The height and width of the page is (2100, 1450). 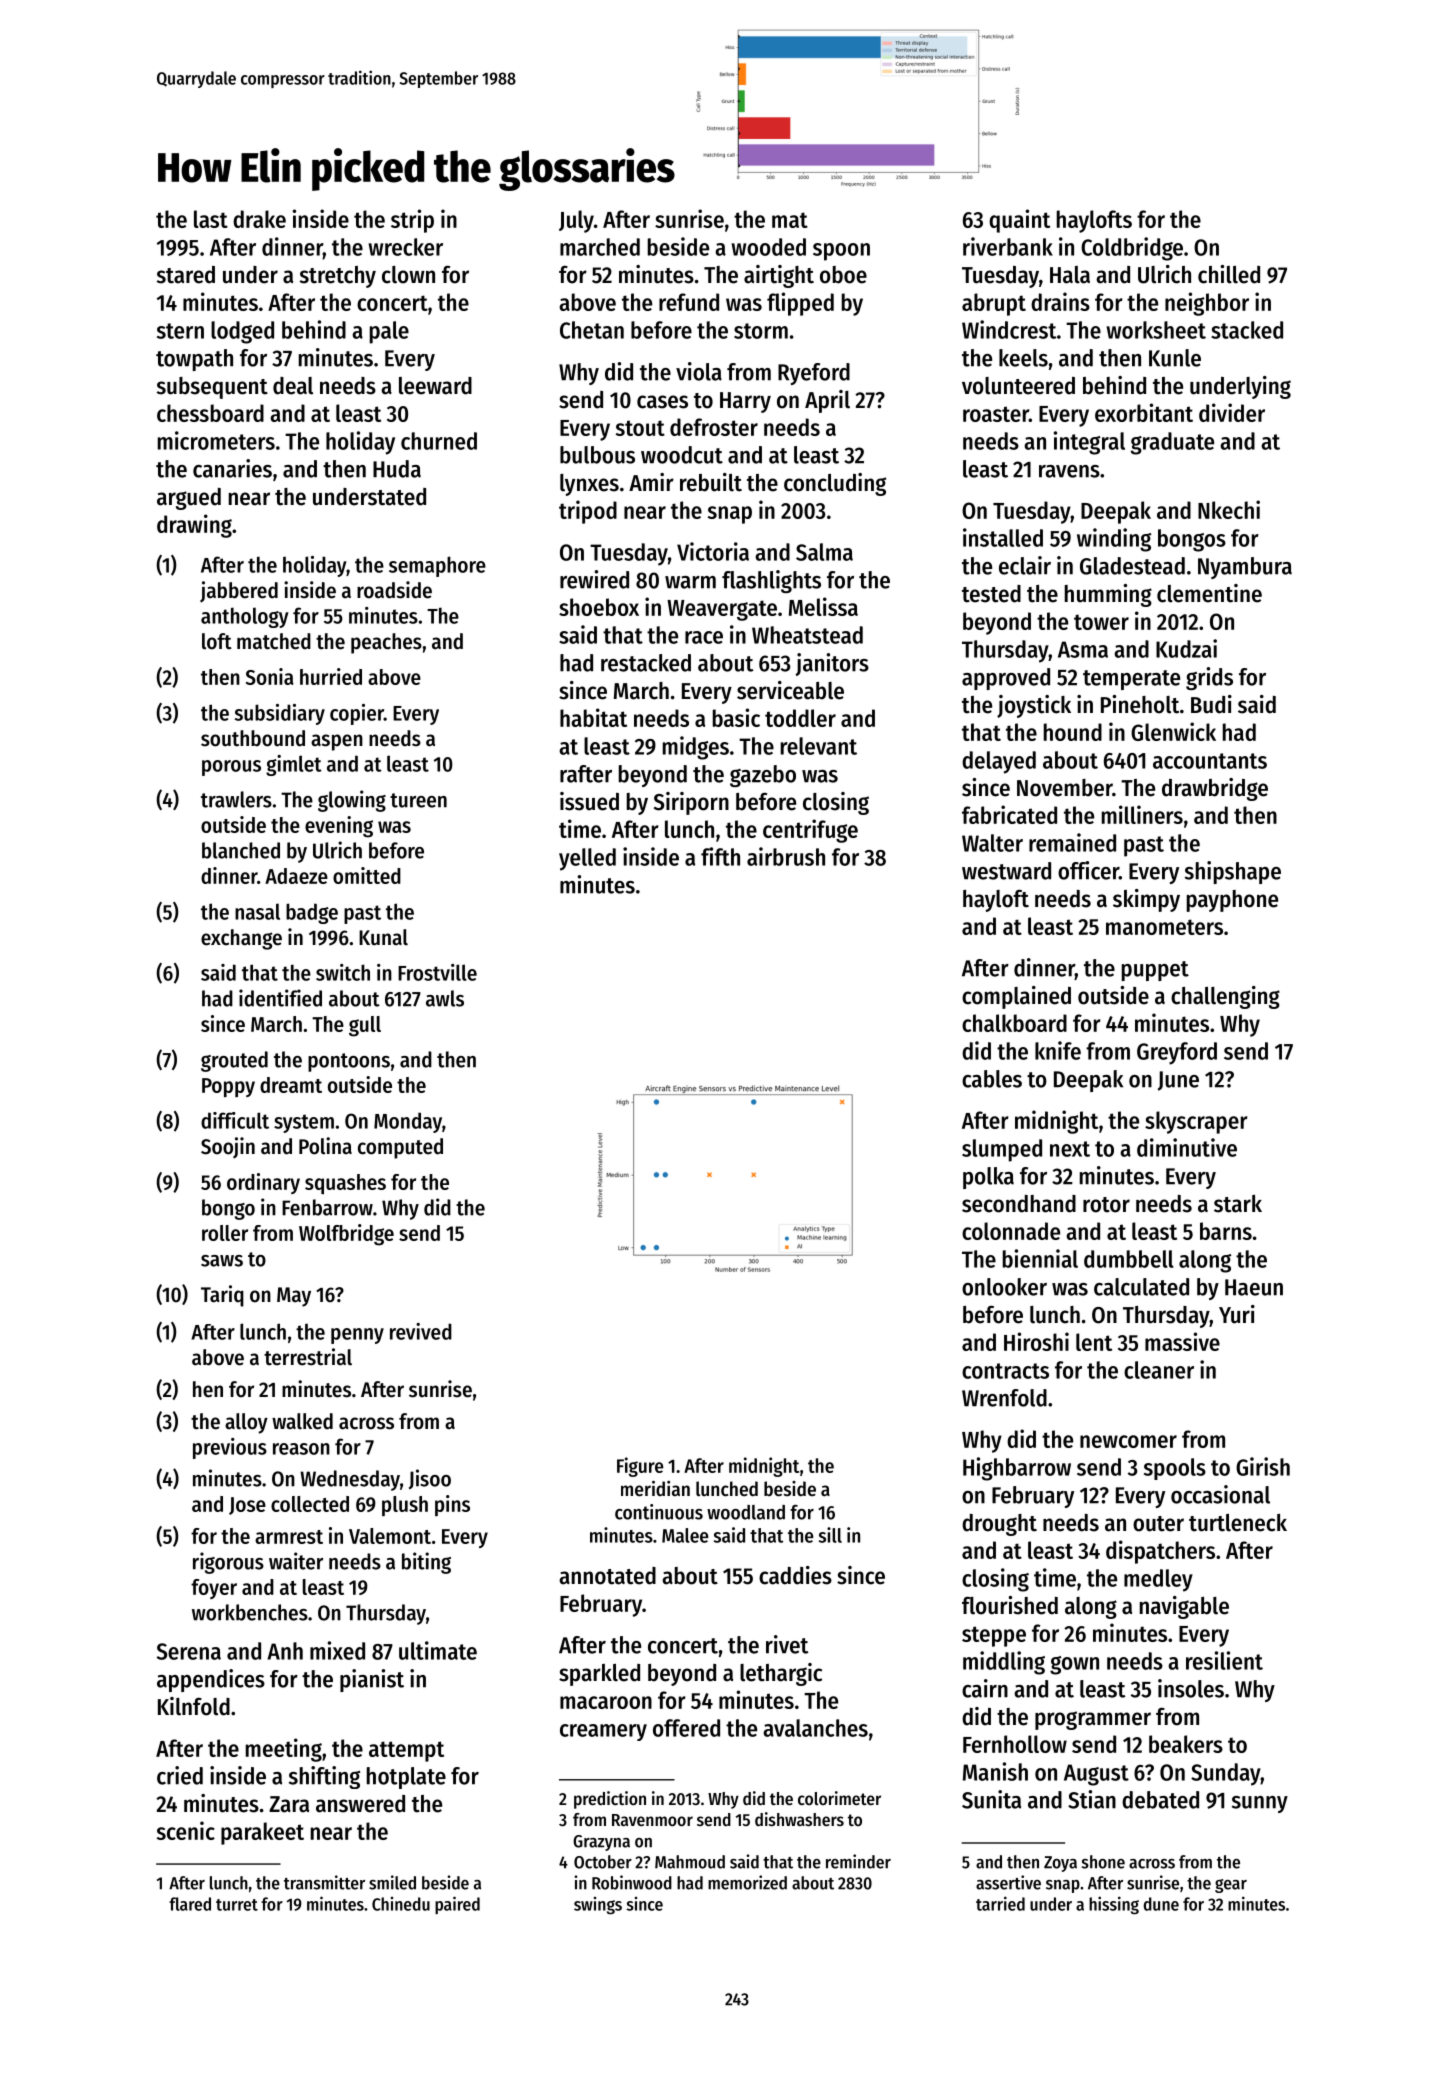 I want to click on answered, so click(x=360, y=1804).
